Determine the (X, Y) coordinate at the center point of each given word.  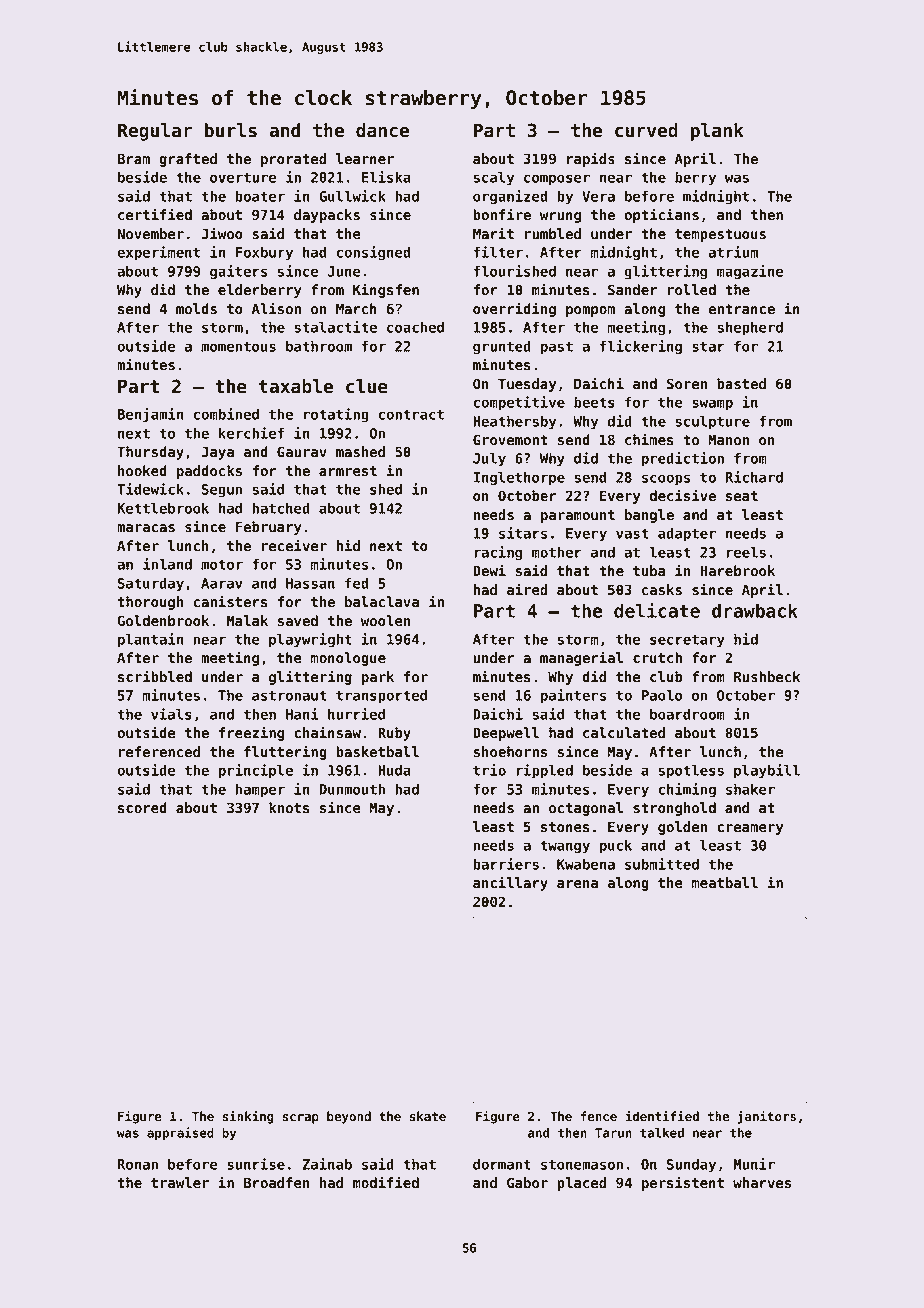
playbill (767, 771)
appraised (180, 1133)
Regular (155, 132)
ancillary (510, 883)
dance (382, 130)
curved (646, 130)
